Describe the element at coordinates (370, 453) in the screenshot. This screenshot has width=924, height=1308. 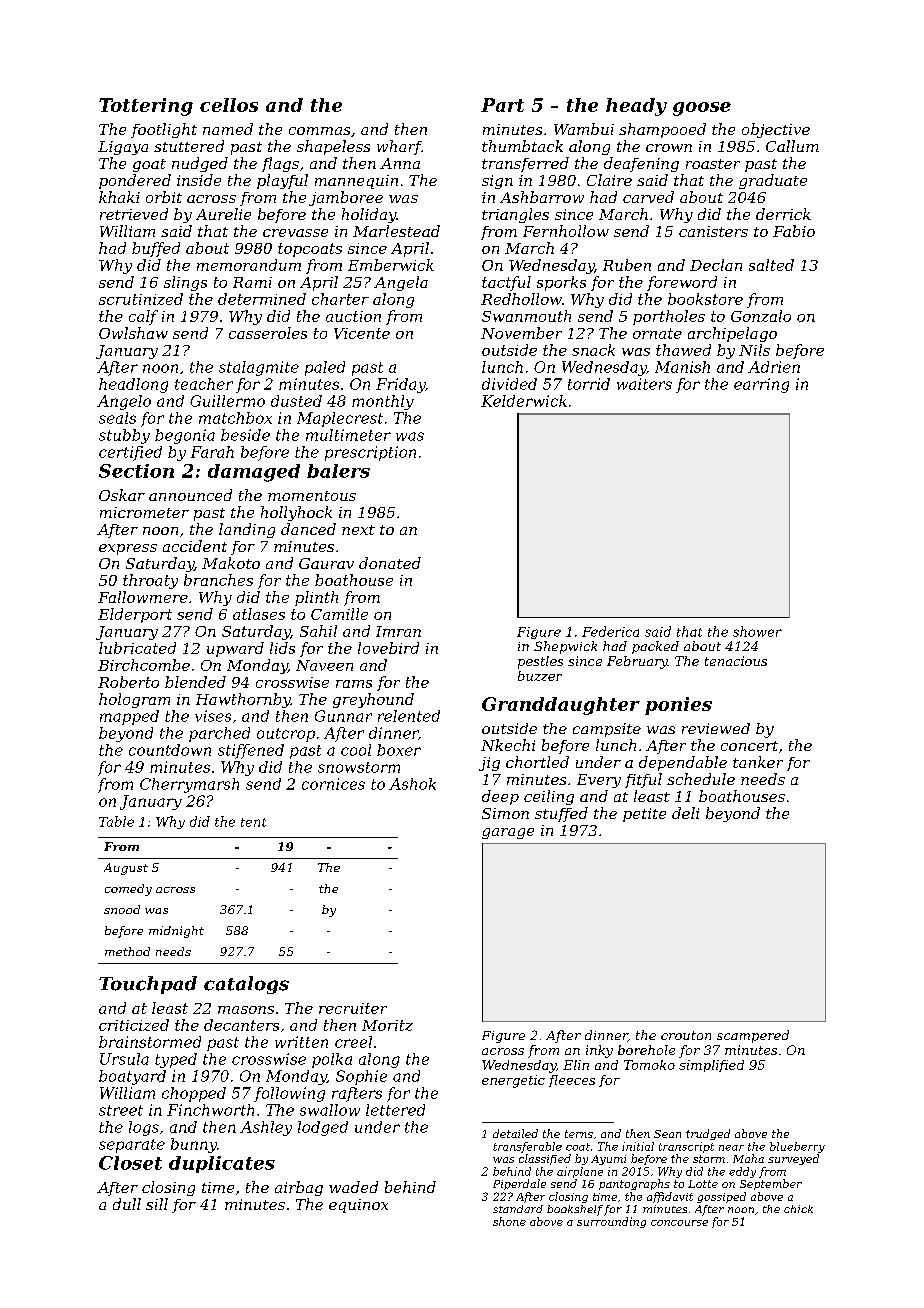
I see `prescription` at that location.
